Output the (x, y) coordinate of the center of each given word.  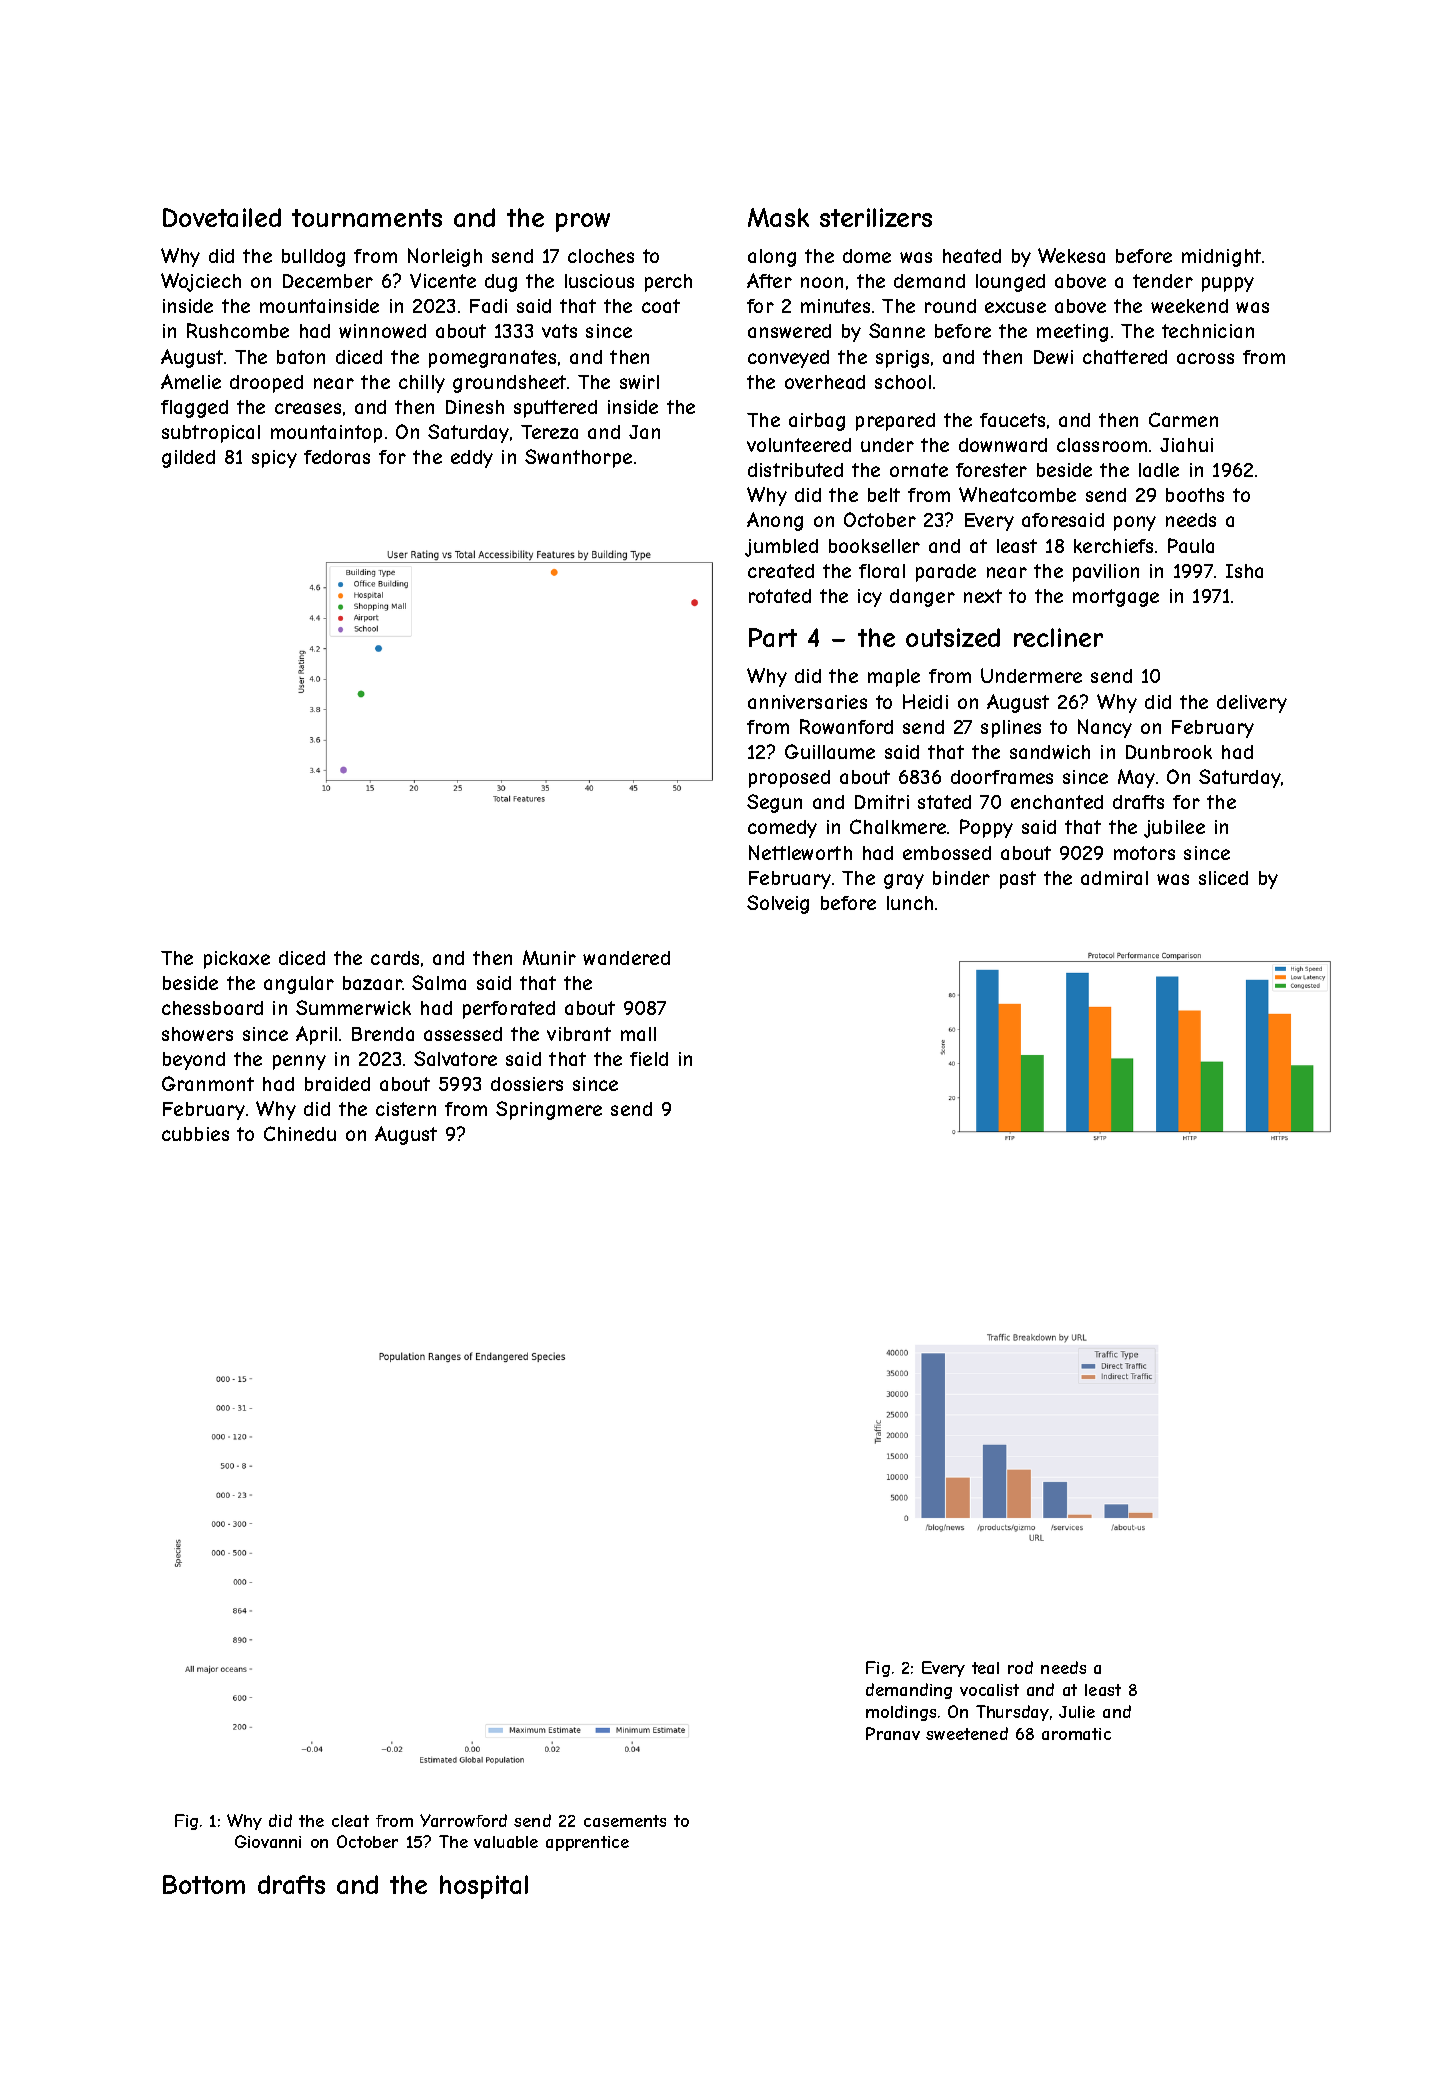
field (649, 1059)
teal (985, 1668)
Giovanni (268, 1841)
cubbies (195, 1134)
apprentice (587, 1843)
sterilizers (876, 217)
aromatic (1076, 1734)
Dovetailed (222, 217)
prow (583, 222)
